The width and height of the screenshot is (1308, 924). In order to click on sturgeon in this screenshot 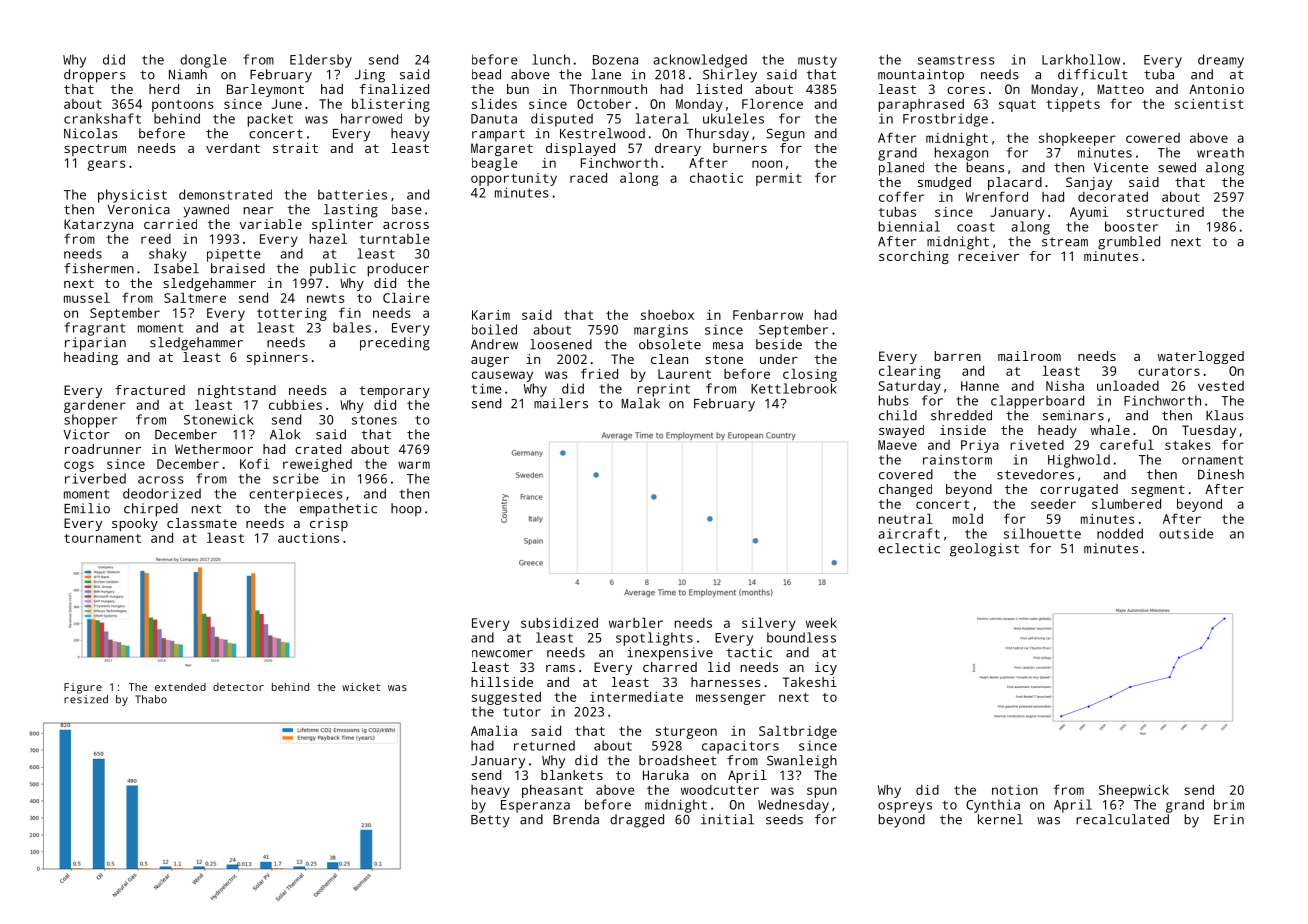, I will do `click(686, 733)`.
